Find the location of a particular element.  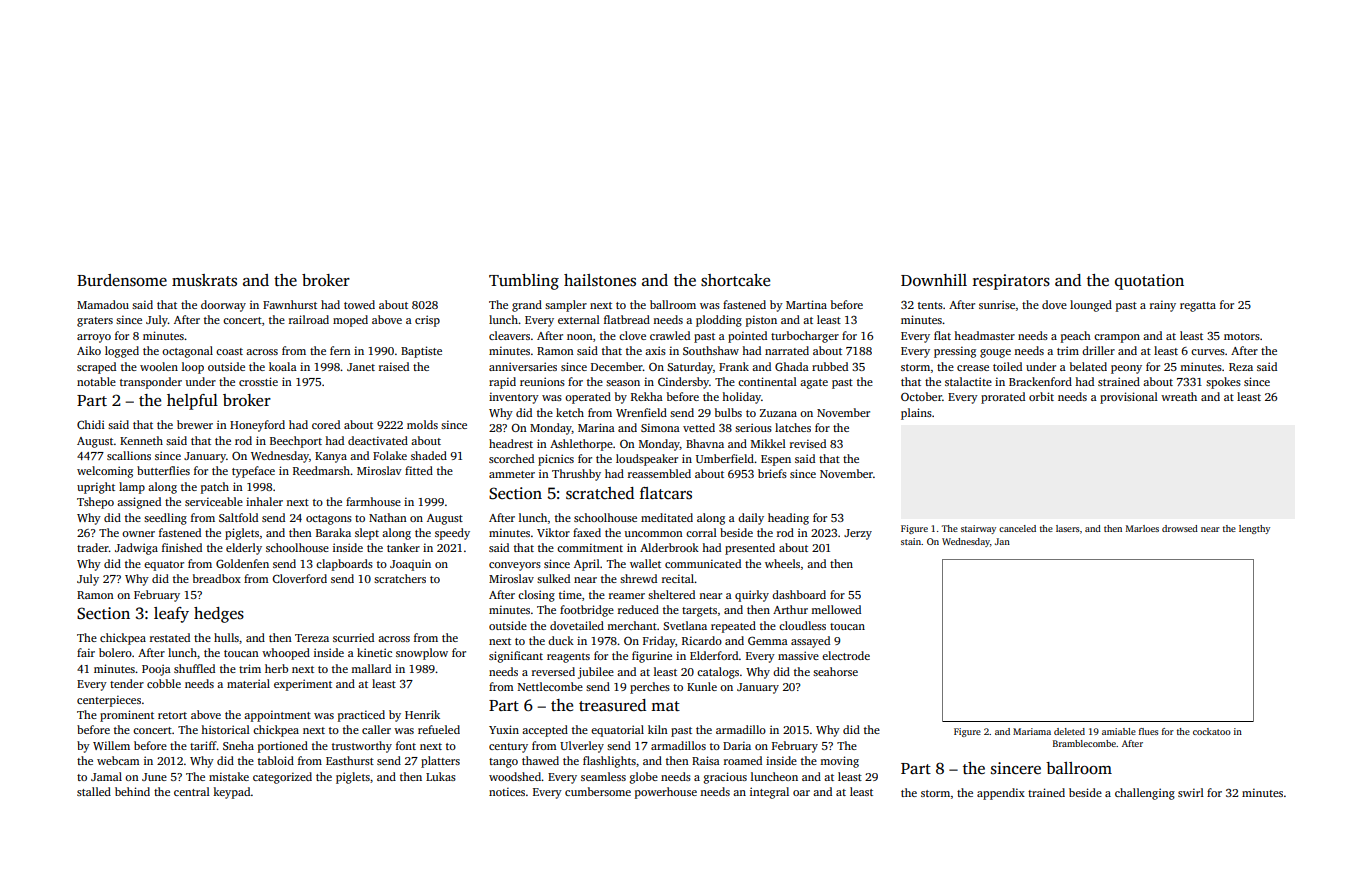

Burdensome is located at coordinates (122, 280).
